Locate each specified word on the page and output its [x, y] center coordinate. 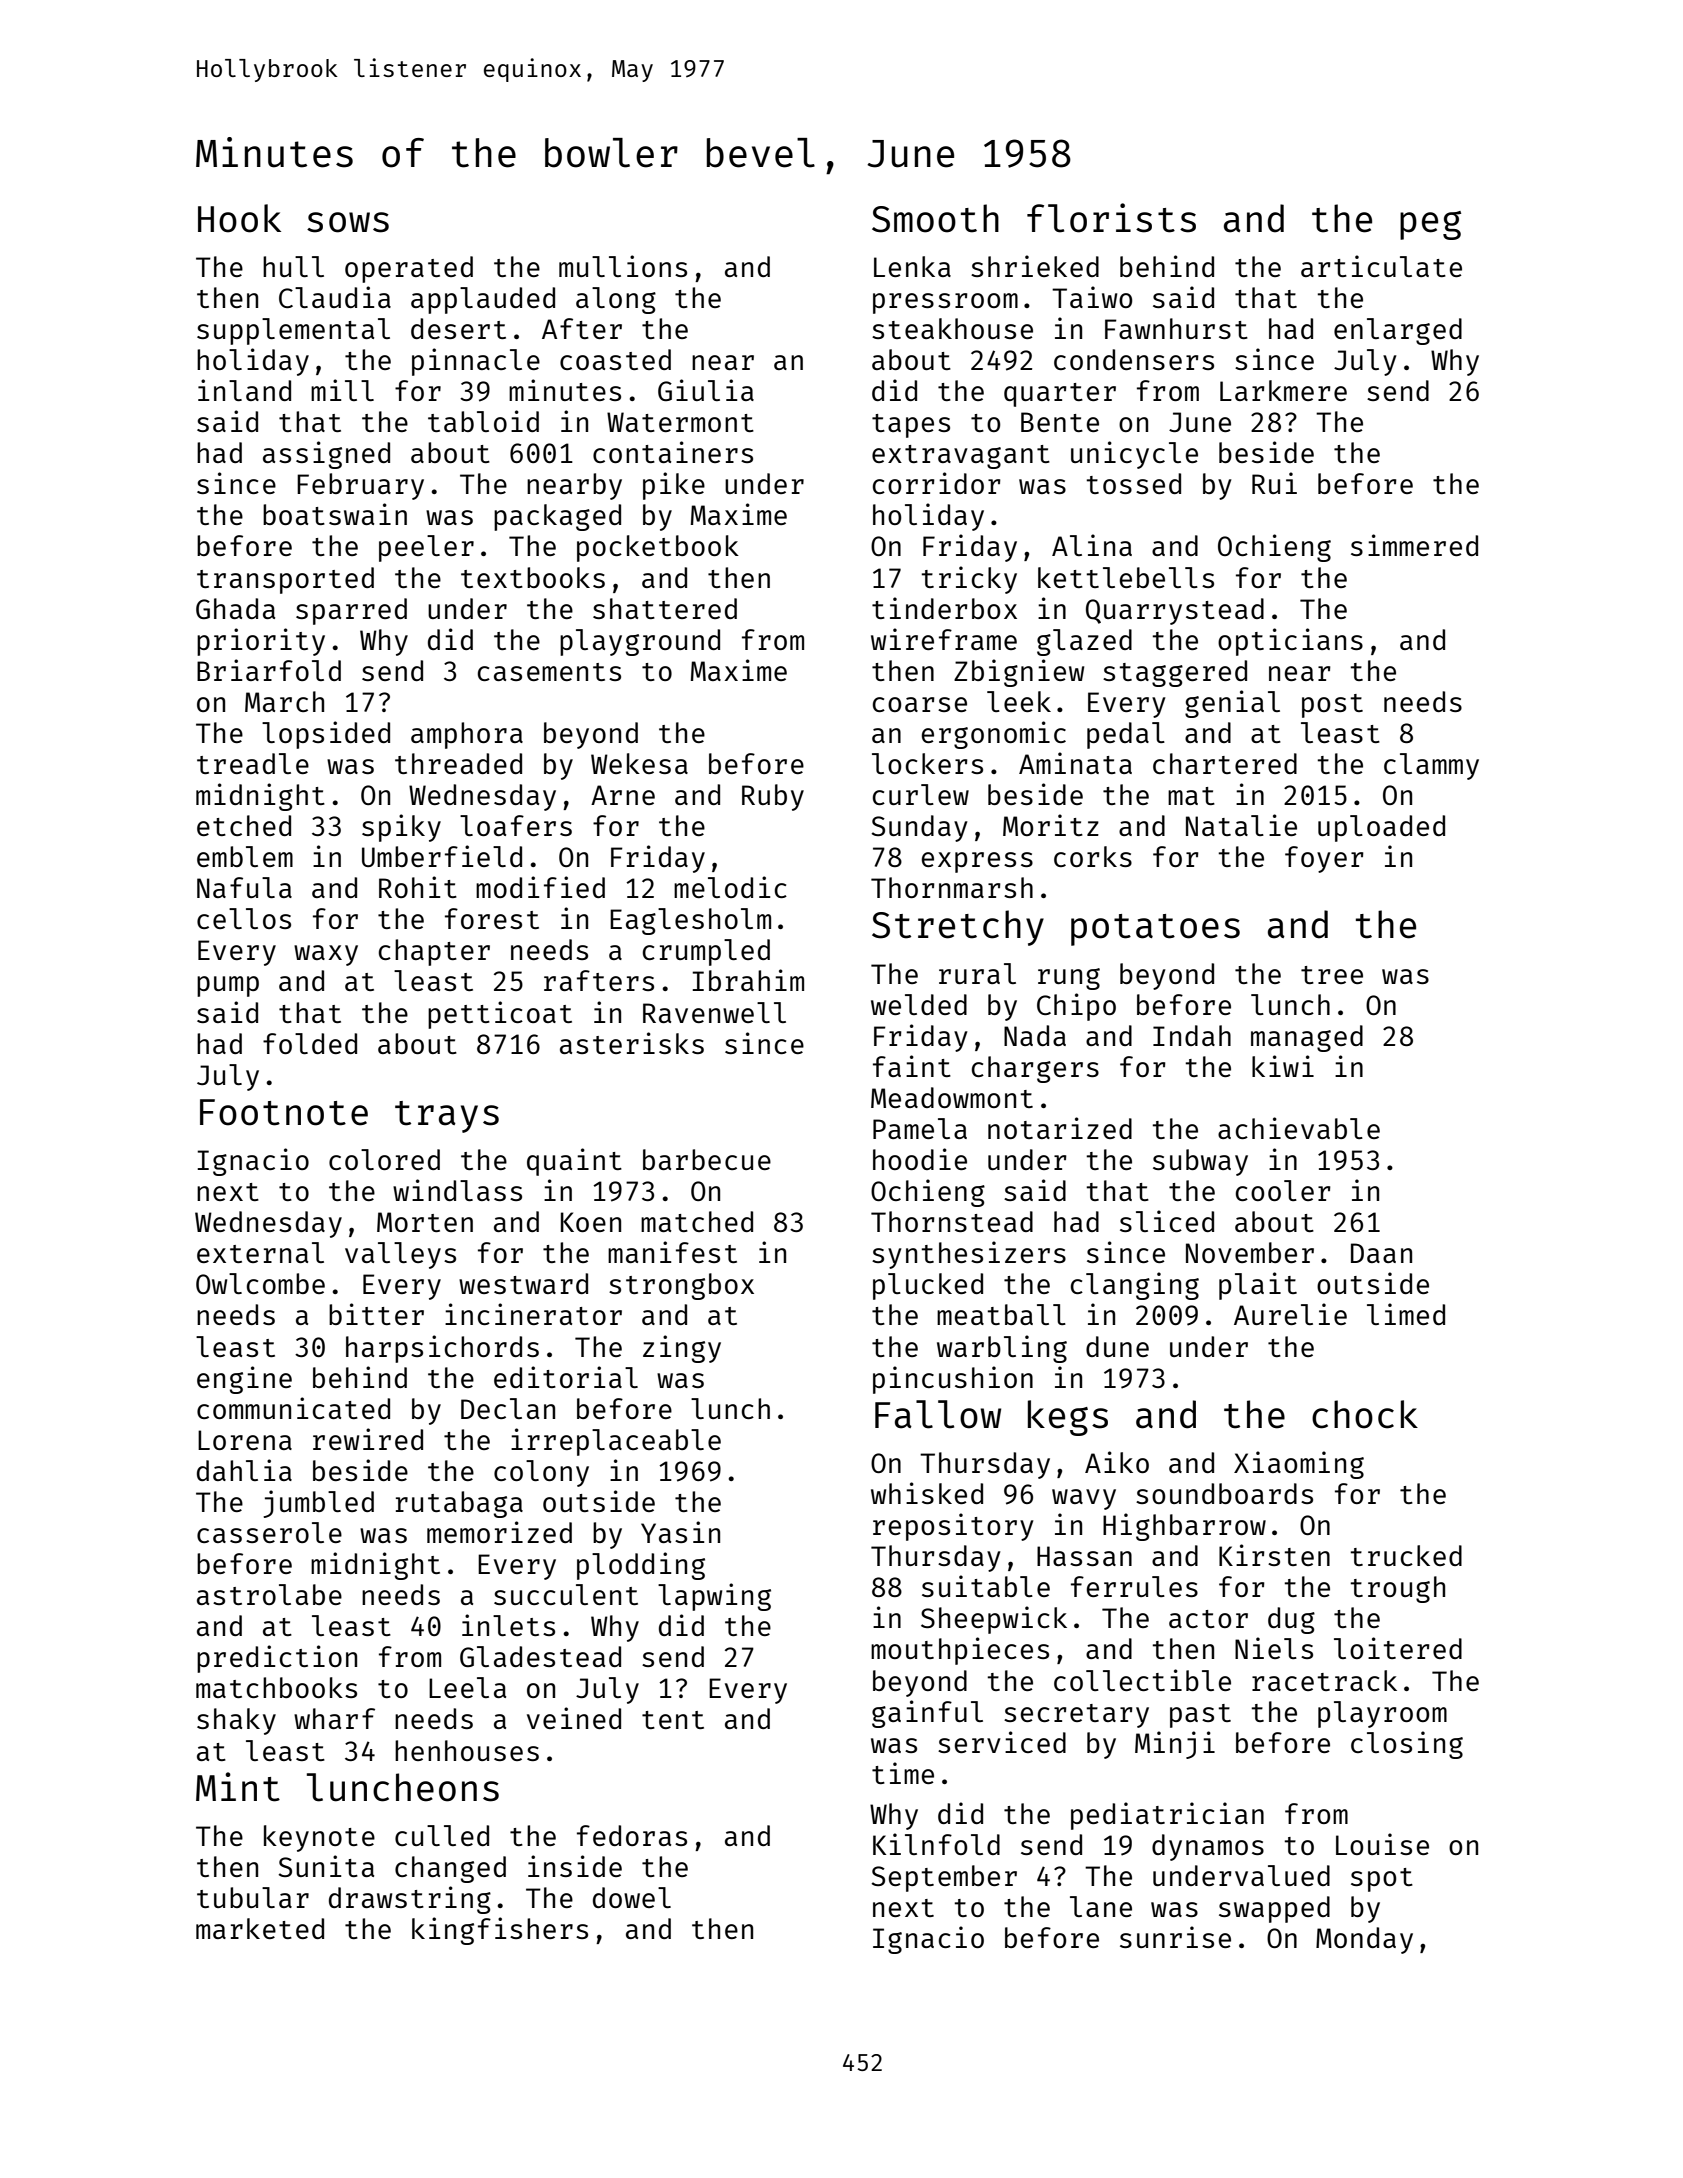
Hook [239, 218]
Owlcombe [260, 1283]
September [944, 1878]
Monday [1364, 1940]
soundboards [1224, 1493]
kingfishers [500, 1931]
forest [492, 918]
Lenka [912, 266]
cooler [1283, 1190]
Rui [1274, 483]
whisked [927, 1493]
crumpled [706, 952]
